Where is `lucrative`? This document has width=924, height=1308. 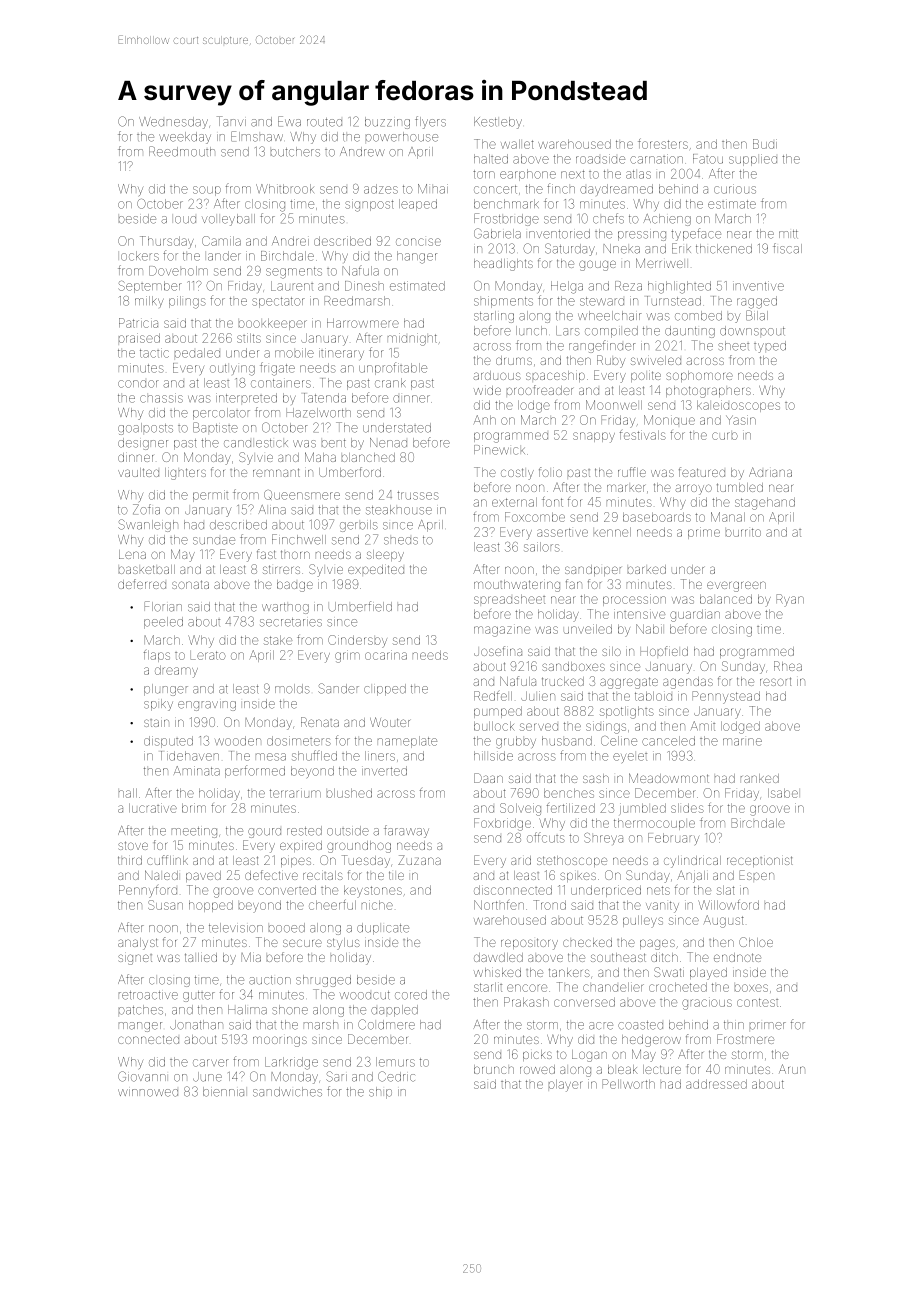
lucrative is located at coordinates (153, 808).
